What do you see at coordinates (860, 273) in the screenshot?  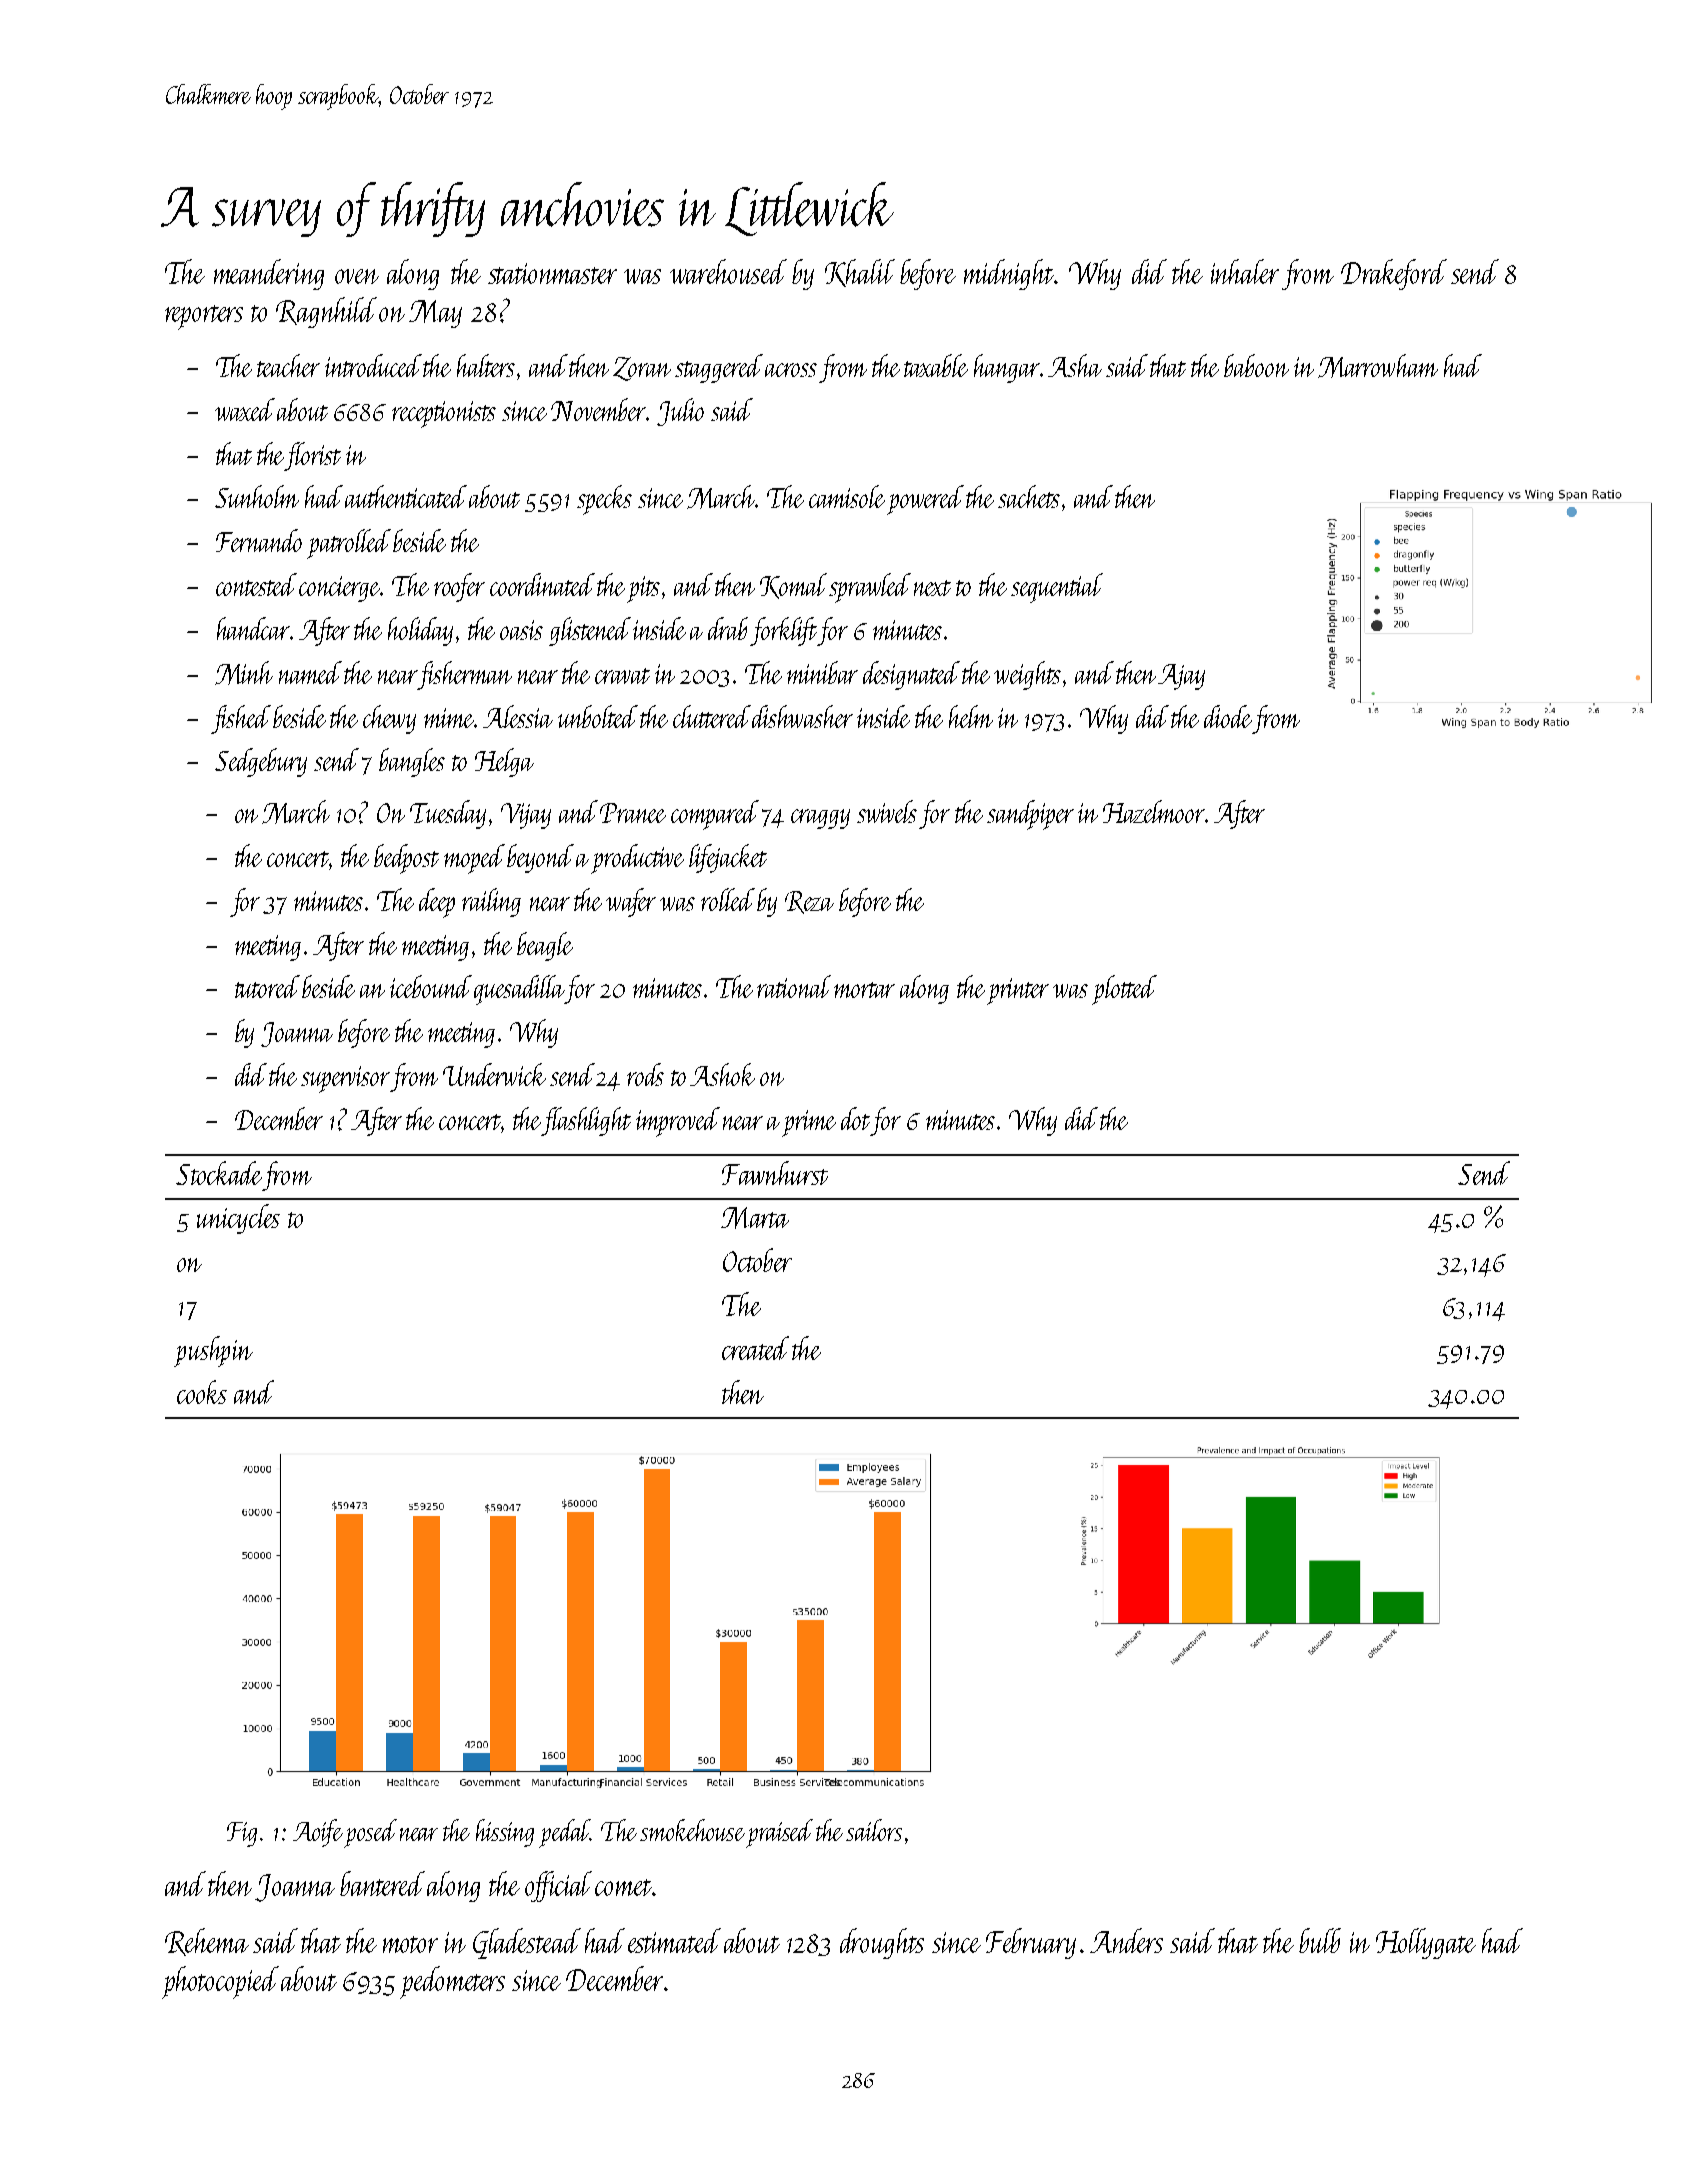 I see `Khalil` at bounding box center [860, 273].
